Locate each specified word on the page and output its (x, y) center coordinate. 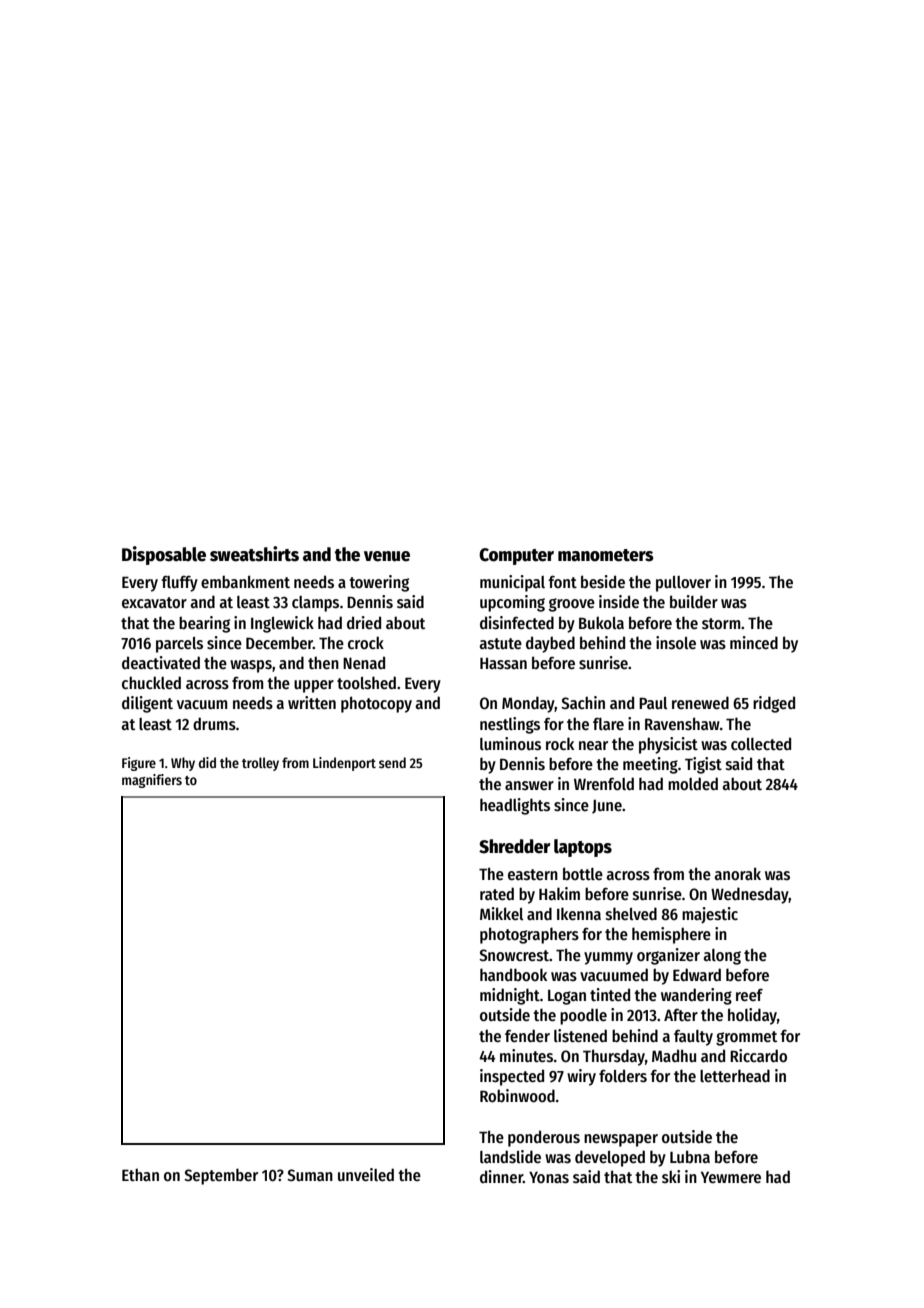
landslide (510, 1157)
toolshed (366, 682)
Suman (310, 1175)
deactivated (161, 662)
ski (671, 1176)
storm (721, 623)
